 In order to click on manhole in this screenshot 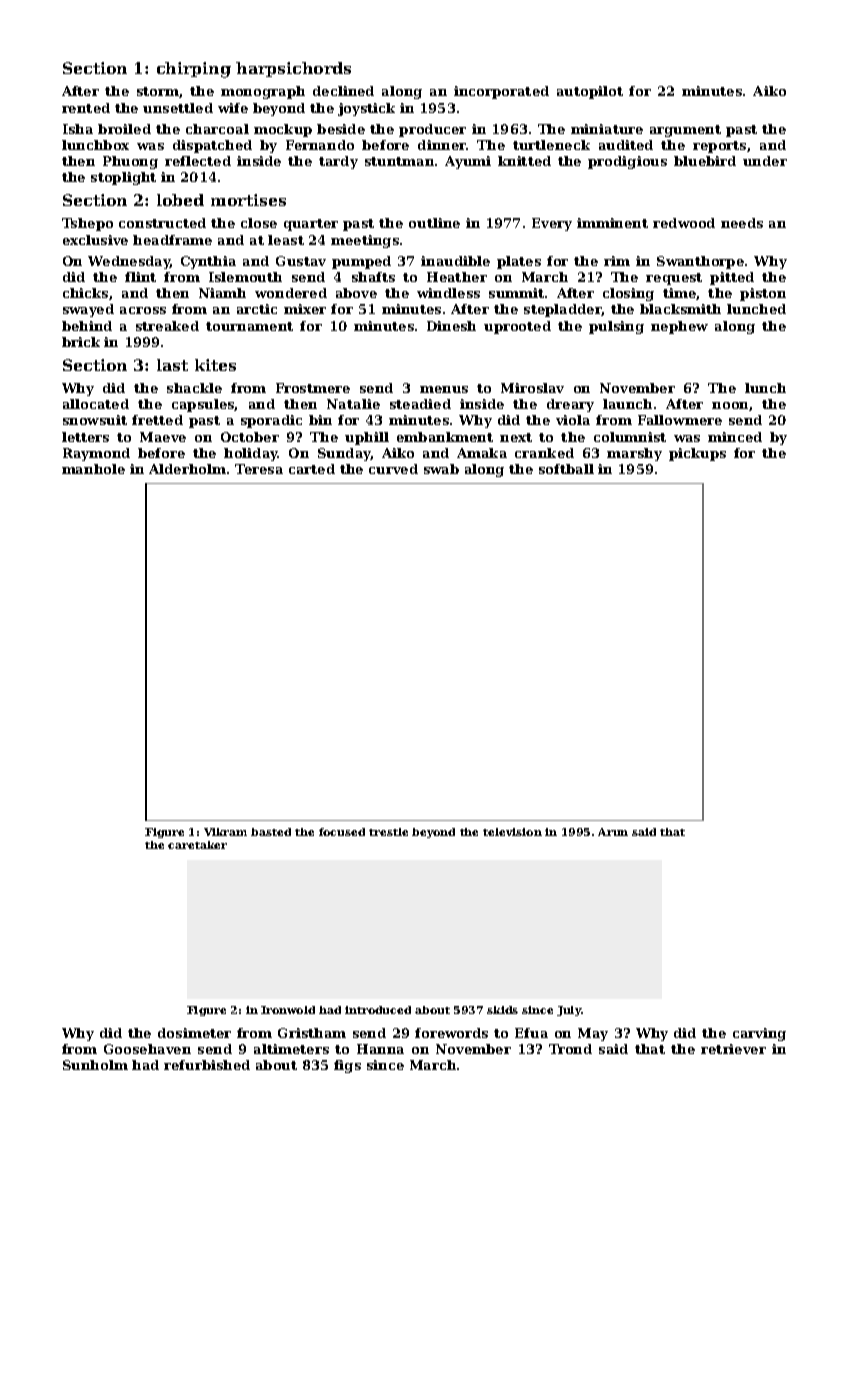, I will do `click(93, 469)`.
